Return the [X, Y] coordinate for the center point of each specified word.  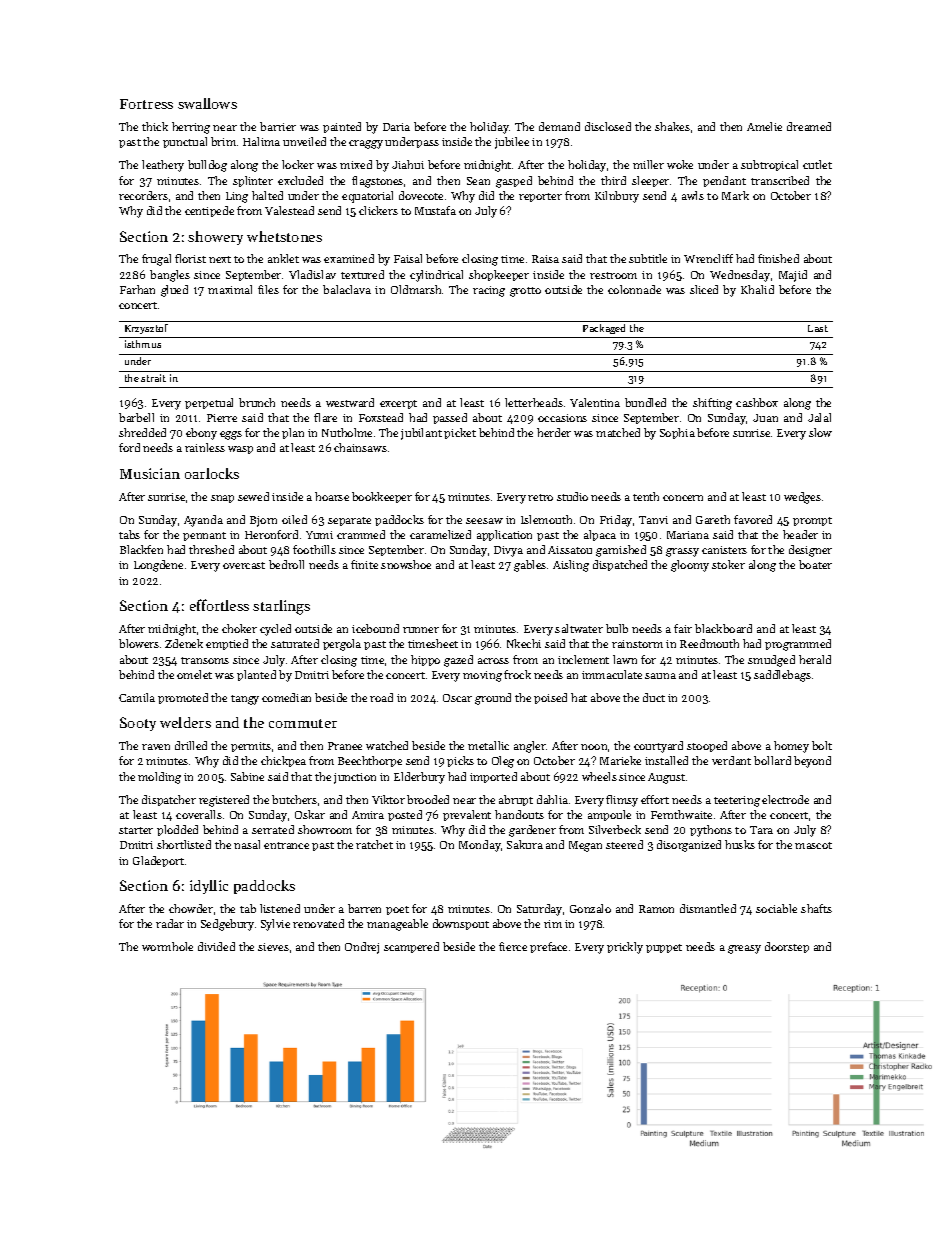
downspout [461, 924]
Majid [793, 276]
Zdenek [184, 643]
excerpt [398, 404]
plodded [177, 830]
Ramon [656, 909]
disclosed [608, 126]
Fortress [146, 104]
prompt [812, 521]
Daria [396, 127]
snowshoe [406, 564]
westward [350, 402]
